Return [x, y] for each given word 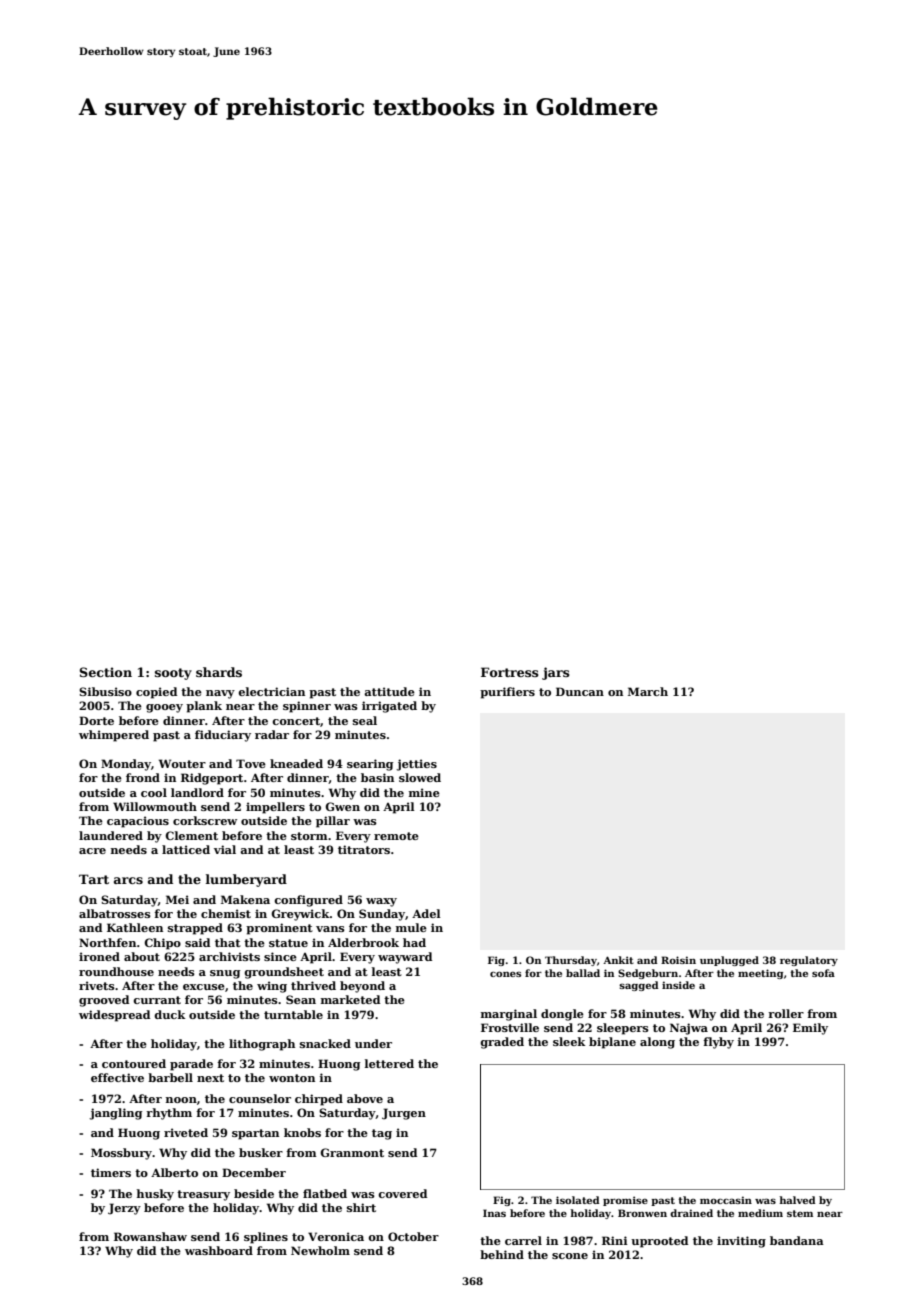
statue [288, 943]
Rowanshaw [150, 1236]
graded [502, 1043]
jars [556, 673]
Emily [810, 1029]
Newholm [320, 1250]
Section [106, 672]
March [648, 691]
